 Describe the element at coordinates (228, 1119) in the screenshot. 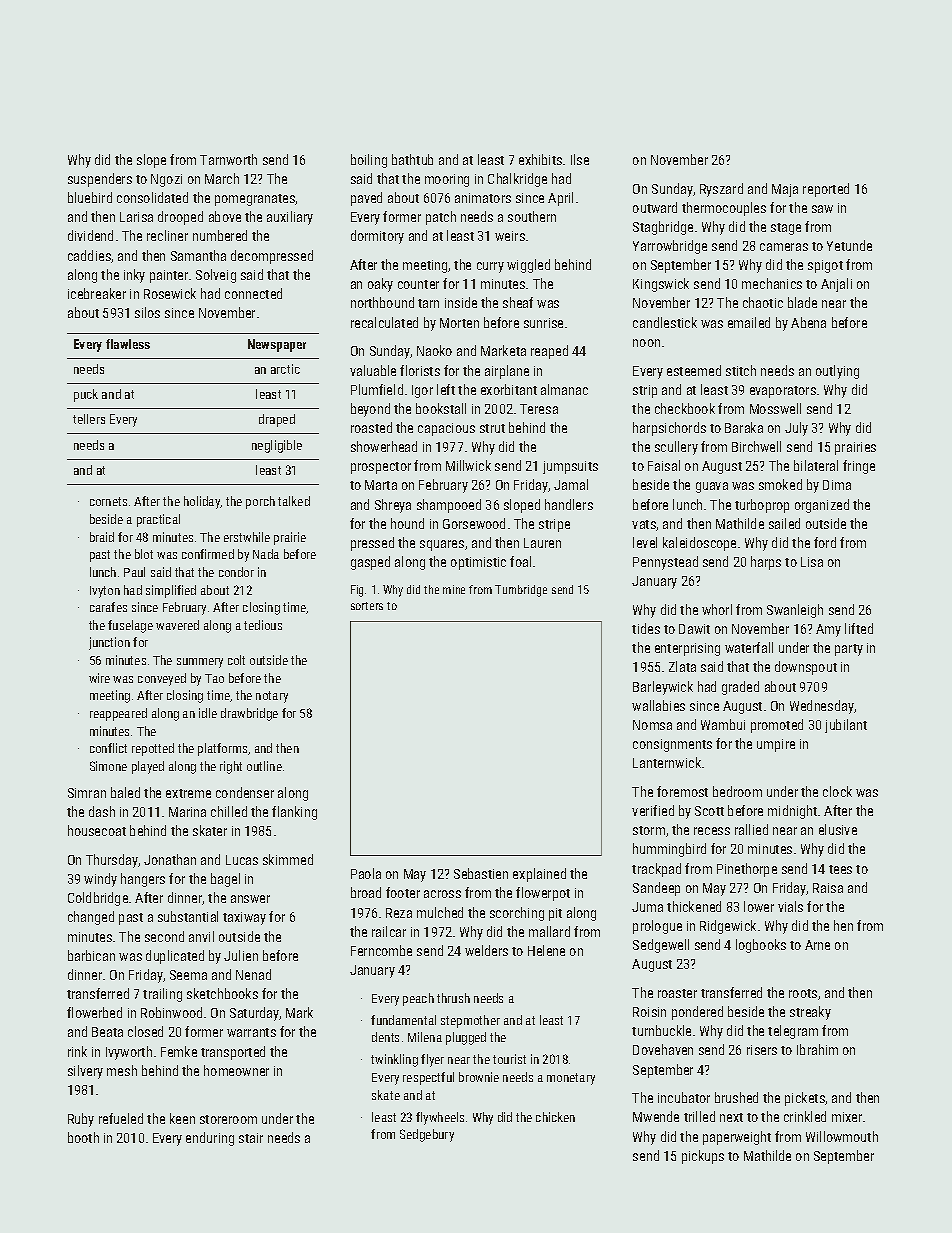

I see `storeroom` at that location.
